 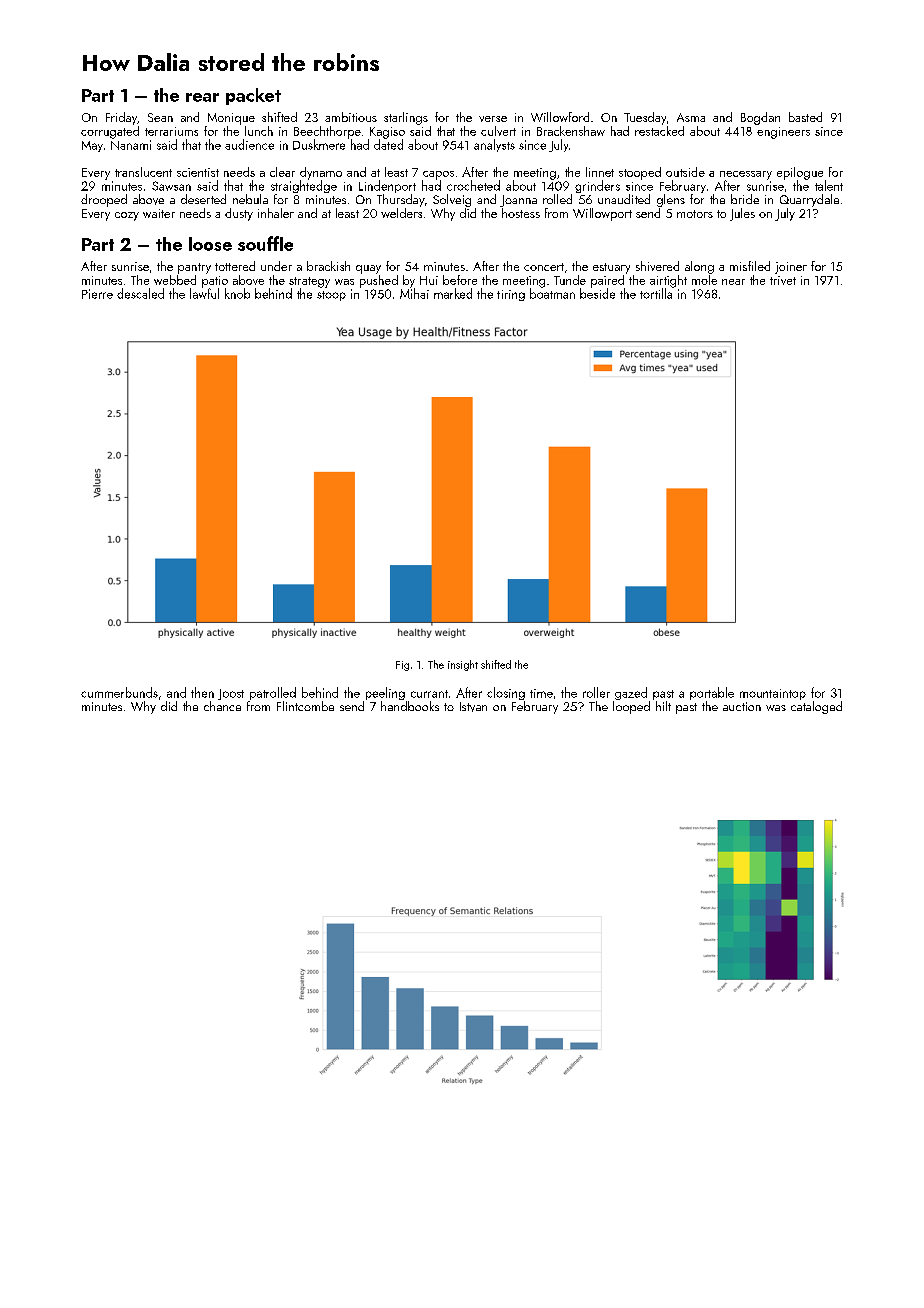 I want to click on loose, so click(x=210, y=244).
